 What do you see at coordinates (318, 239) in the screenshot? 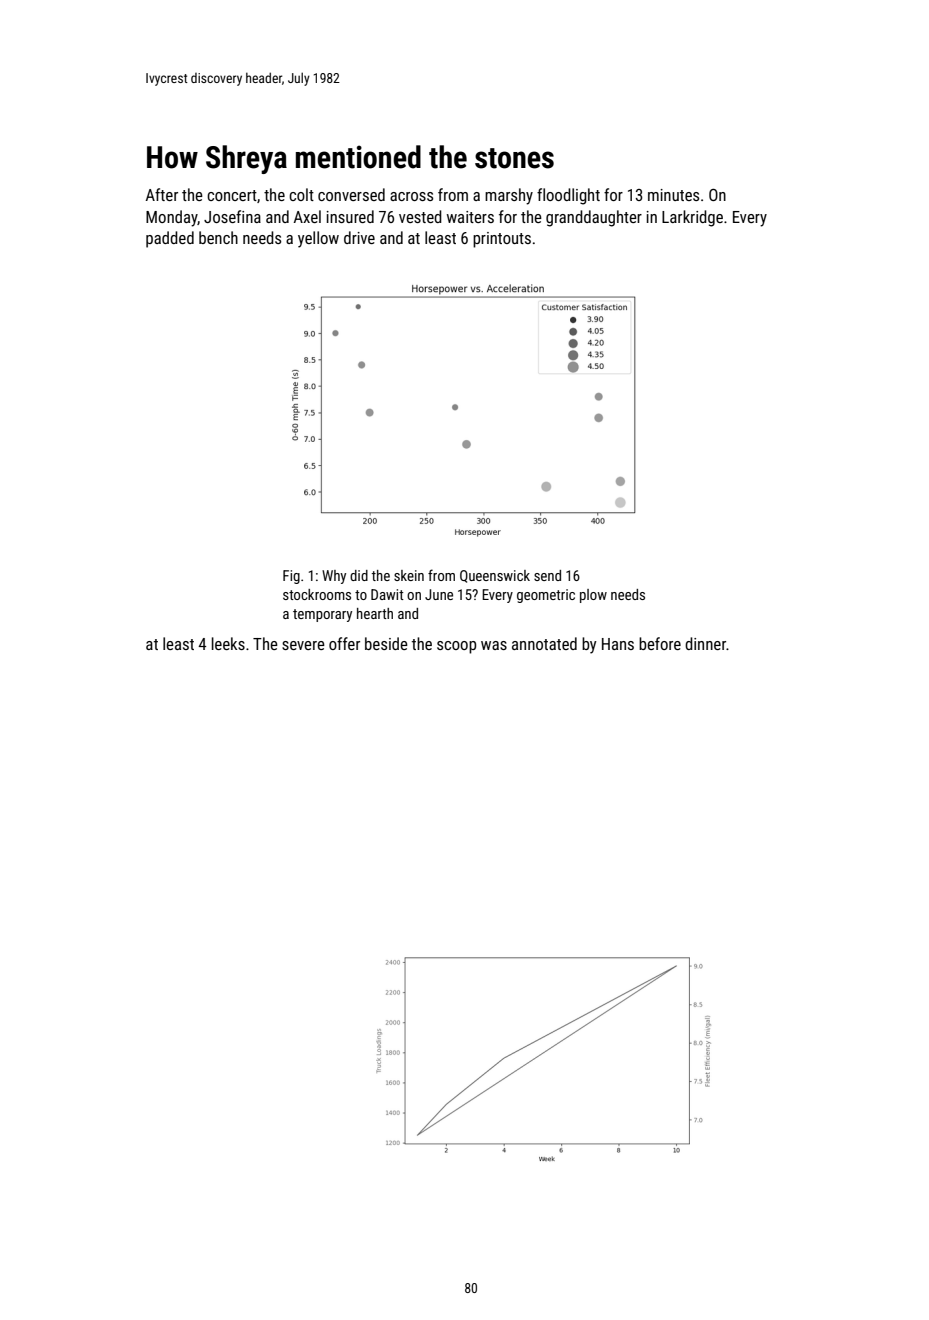
I see `yellow` at bounding box center [318, 239].
